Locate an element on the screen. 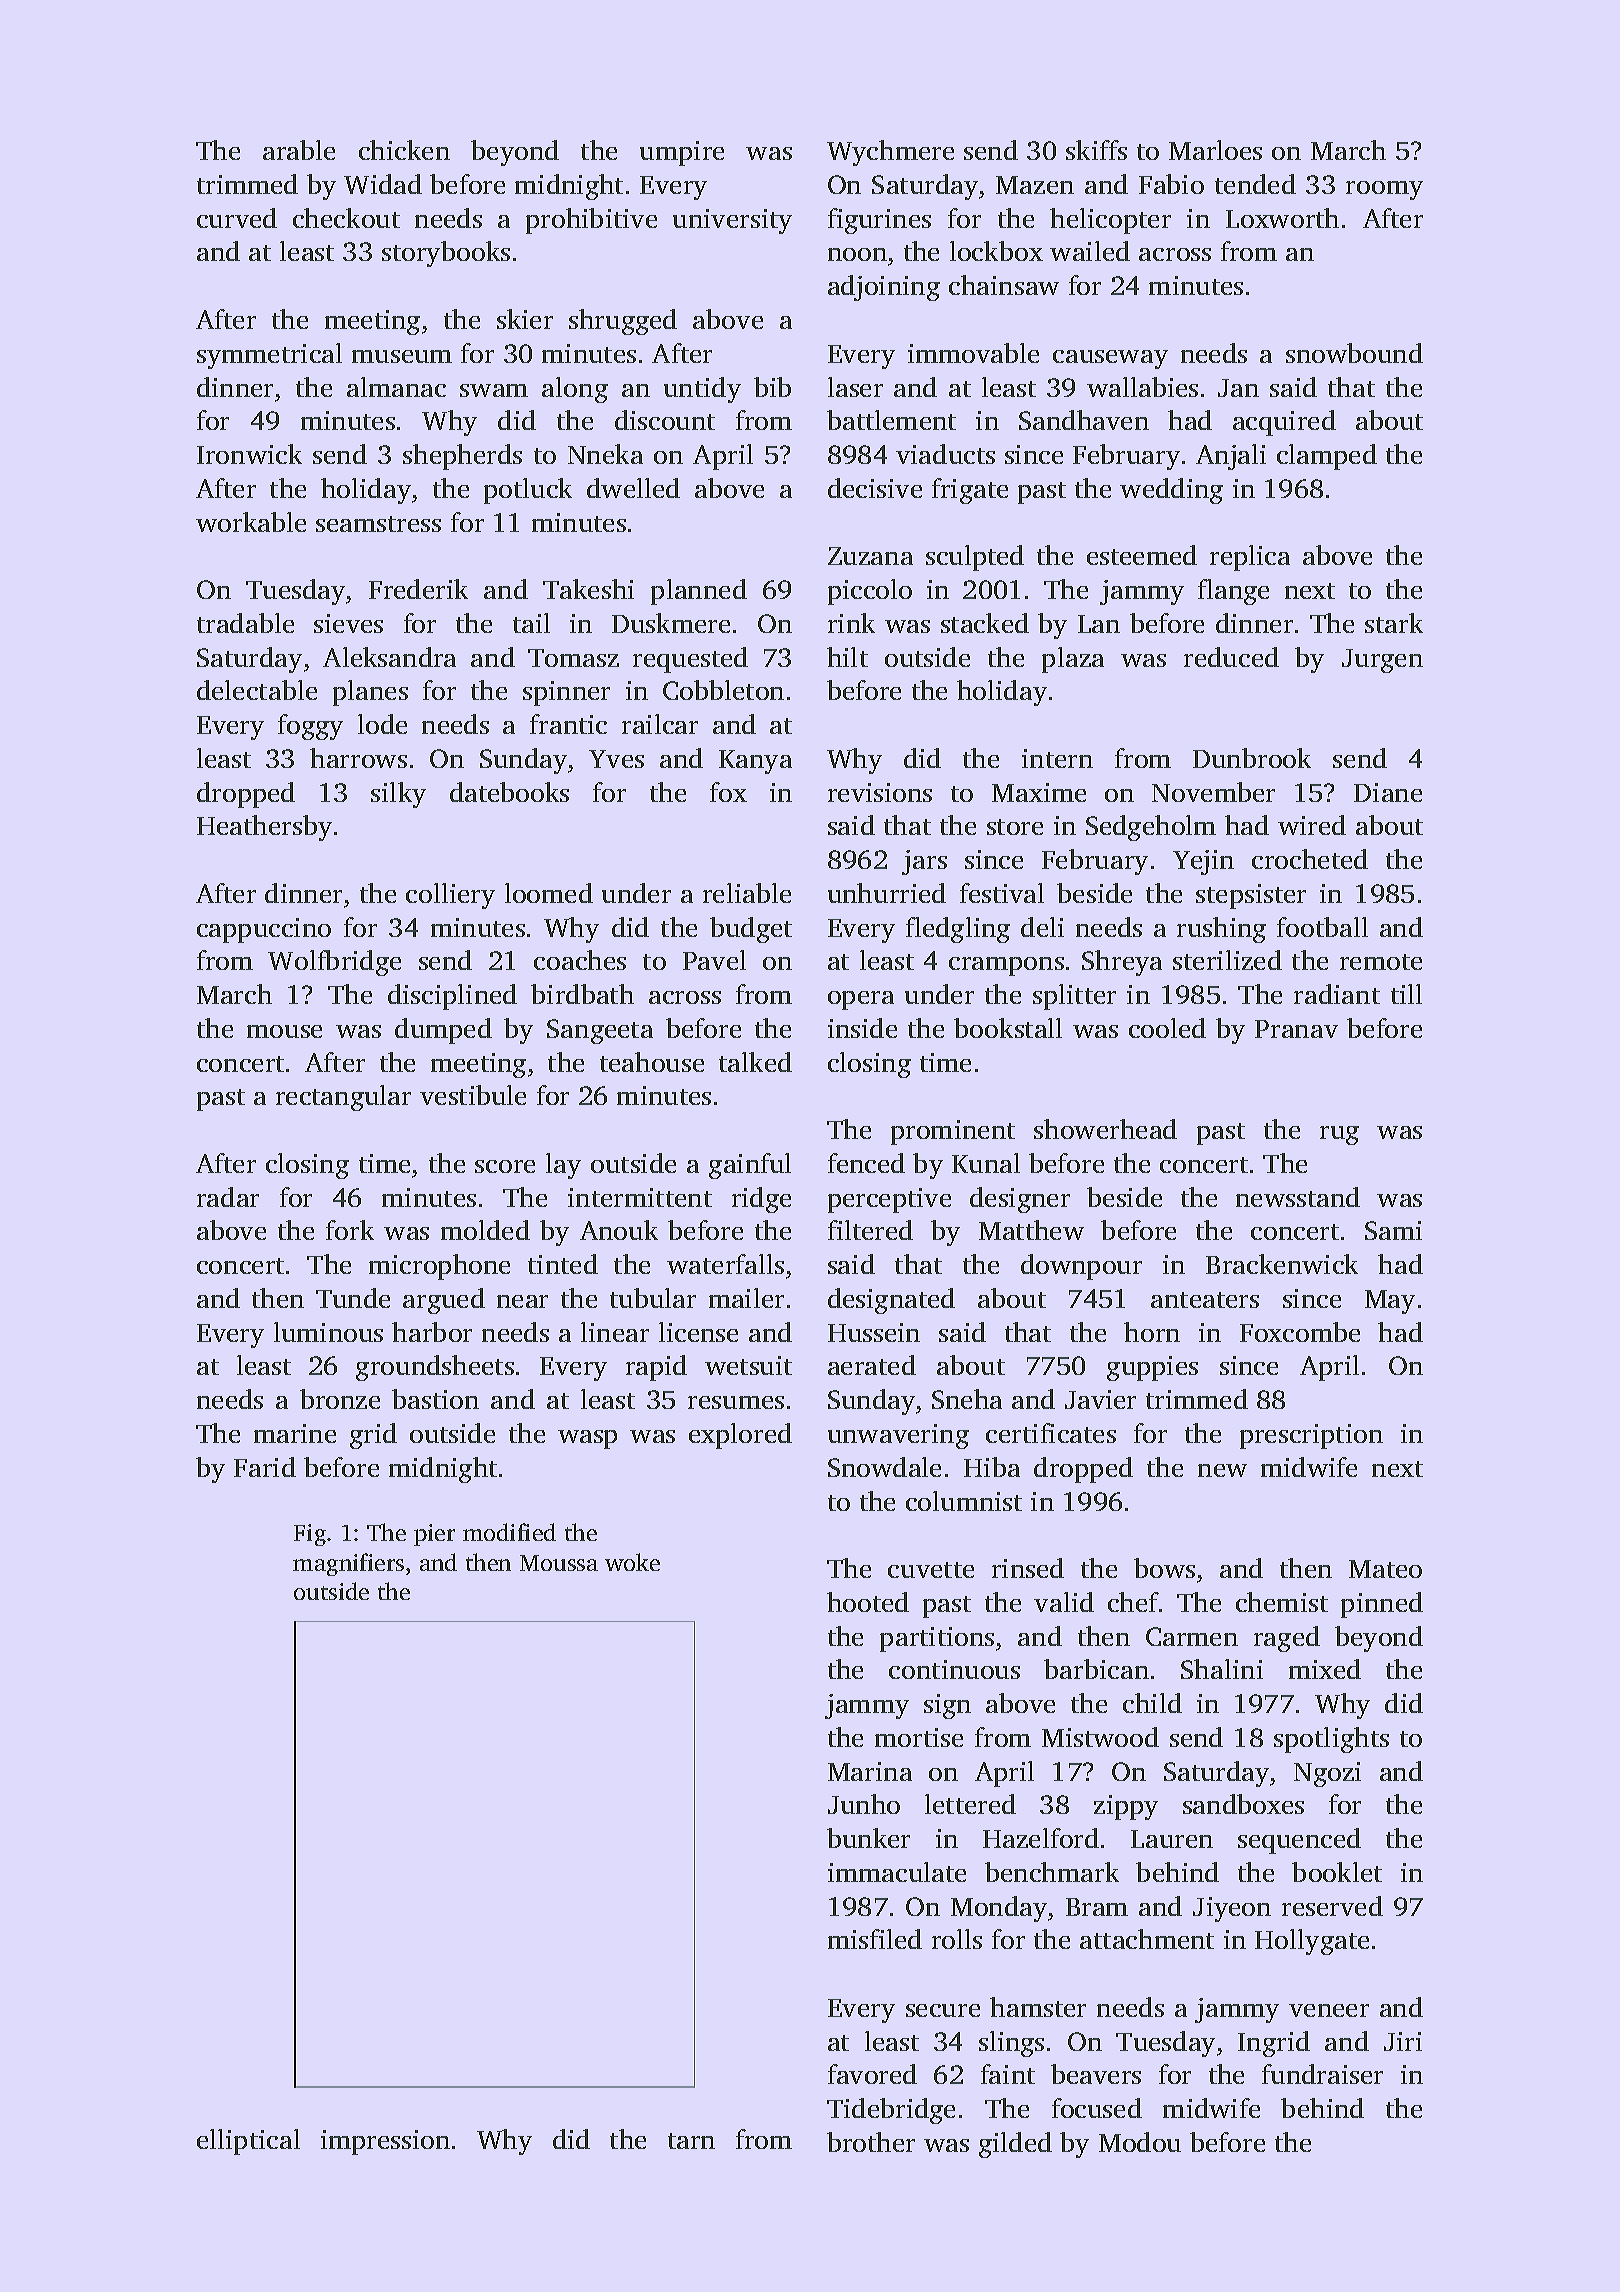  Fabio is located at coordinates (1171, 184).
